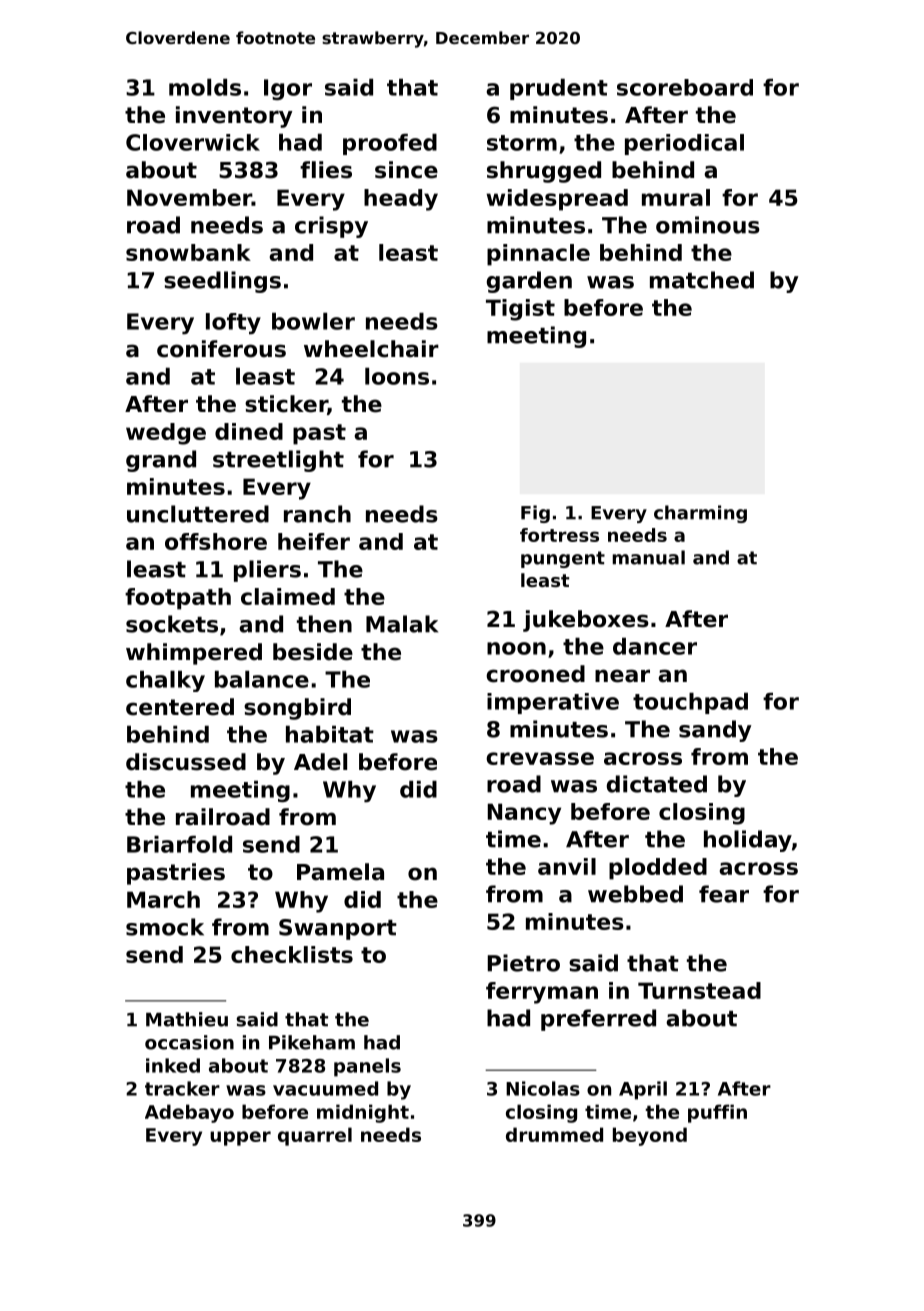  Describe the element at coordinates (330, 734) in the screenshot. I see `habitat` at that location.
